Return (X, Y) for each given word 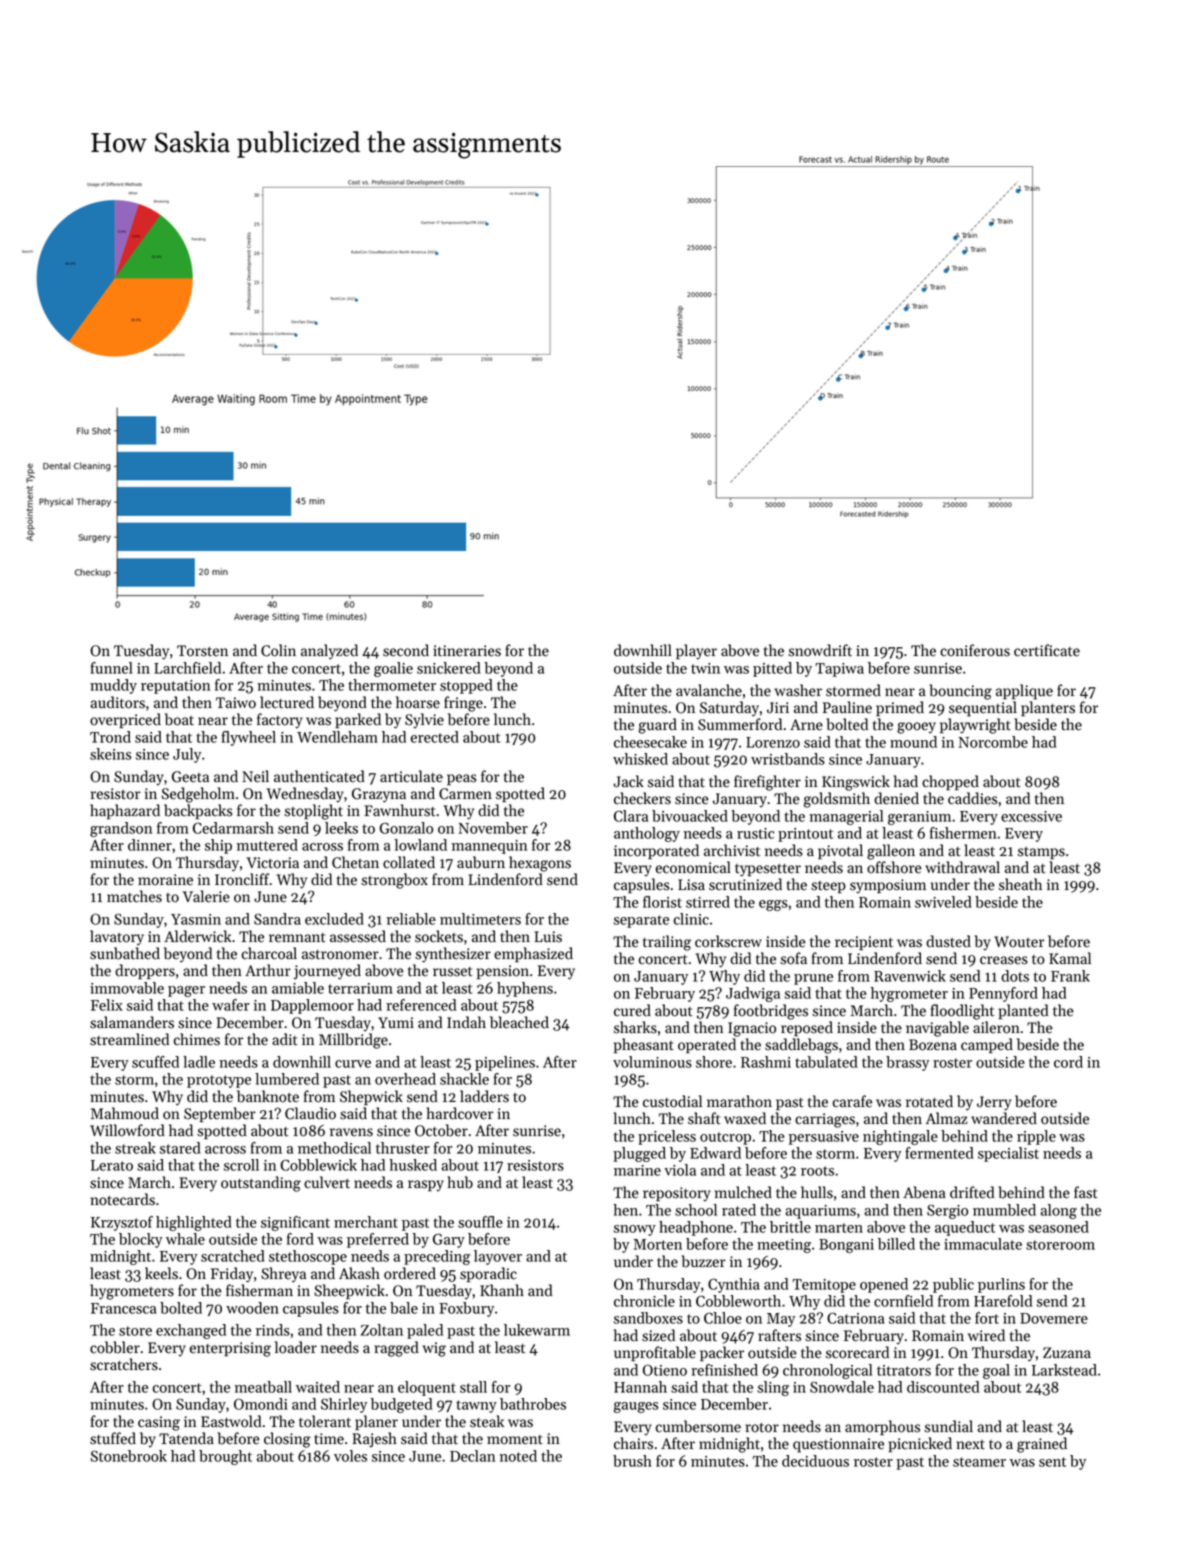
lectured (287, 702)
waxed (745, 1118)
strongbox (394, 881)
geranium (919, 818)
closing (287, 1440)
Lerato (112, 1165)
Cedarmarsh (233, 828)
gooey (916, 728)
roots (817, 1171)
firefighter (767, 783)
